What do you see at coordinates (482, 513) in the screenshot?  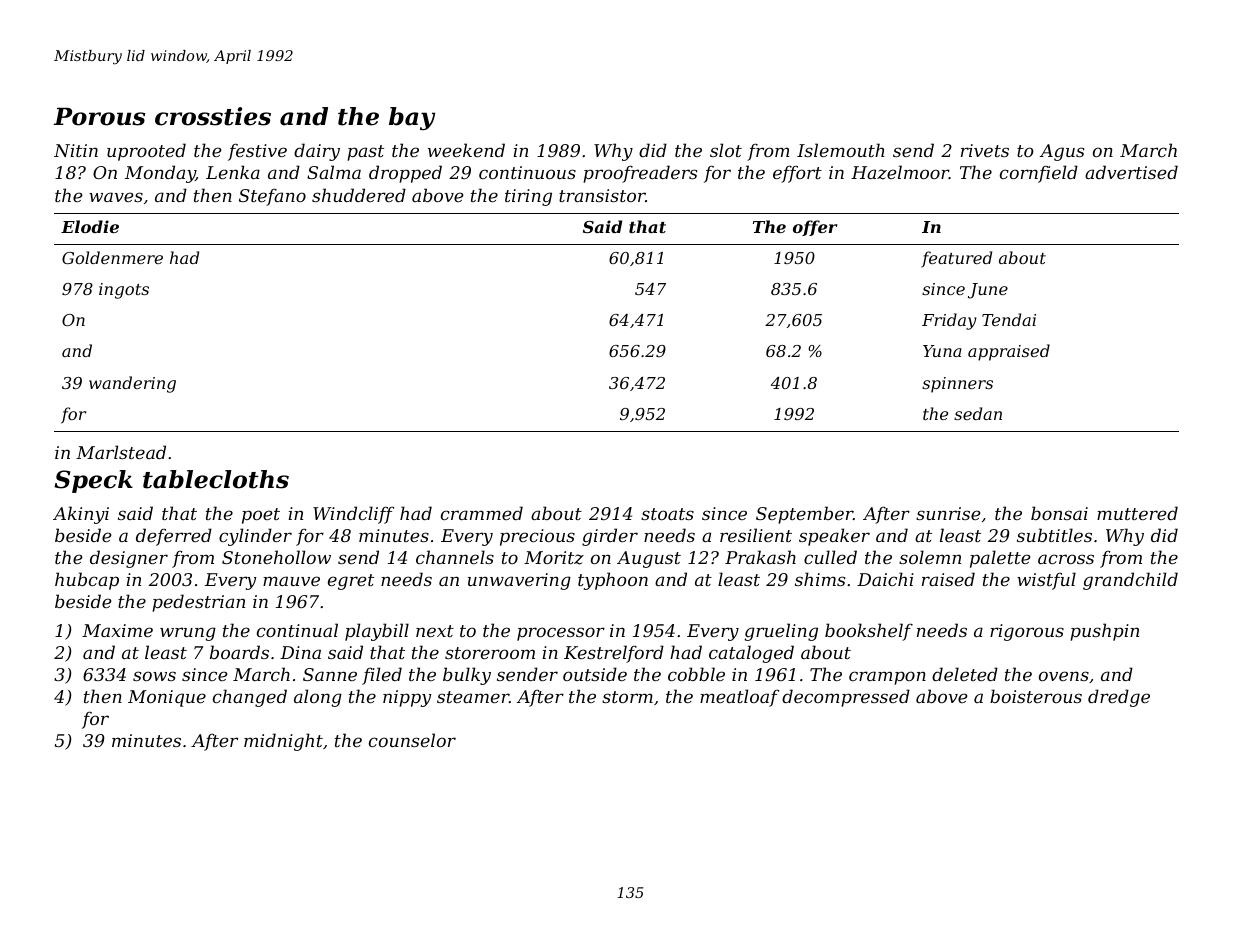 I see `crammed` at bounding box center [482, 513].
